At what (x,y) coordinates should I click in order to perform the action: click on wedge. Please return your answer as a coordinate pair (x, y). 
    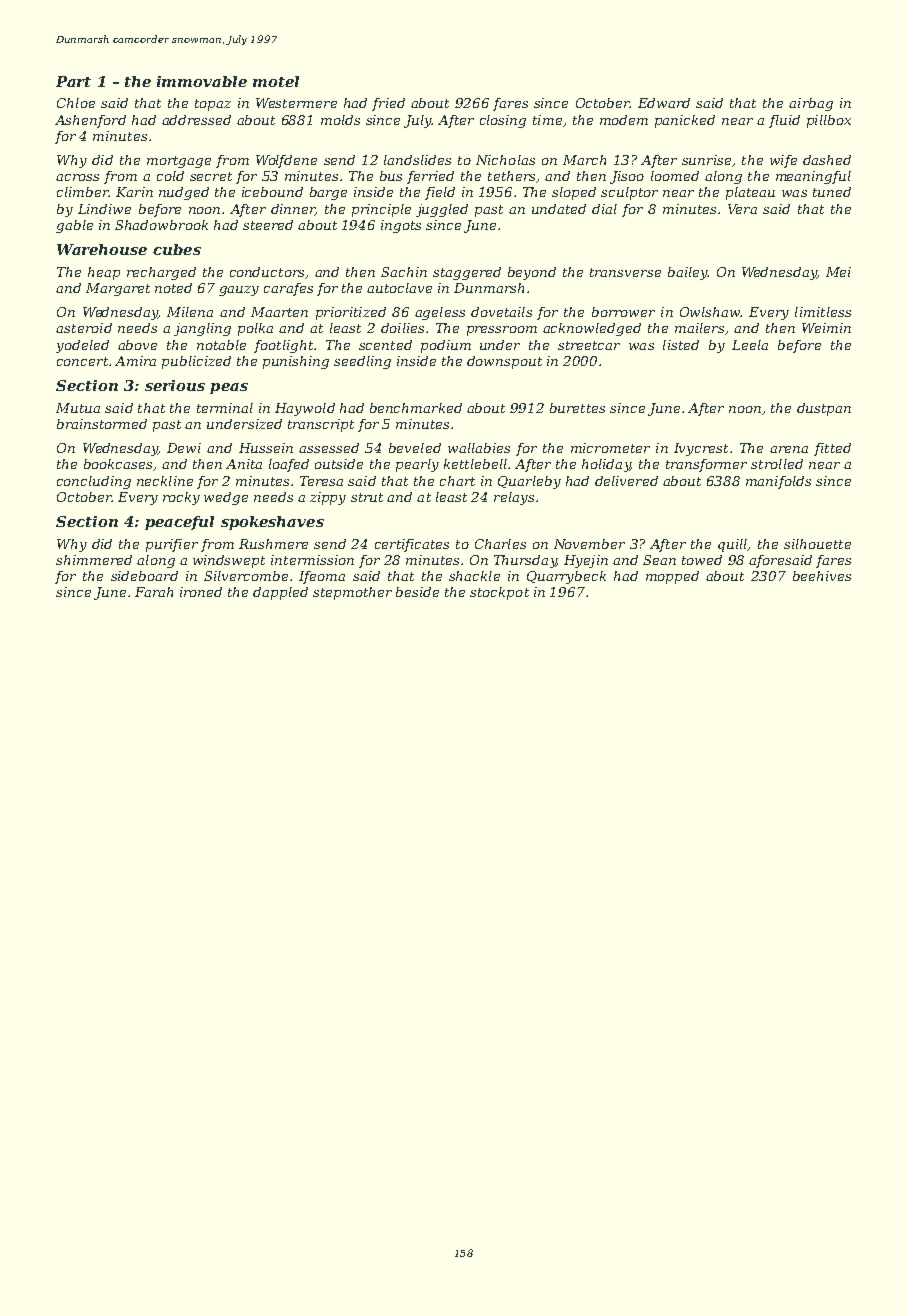
    Looking at the image, I should click on (226, 498).
